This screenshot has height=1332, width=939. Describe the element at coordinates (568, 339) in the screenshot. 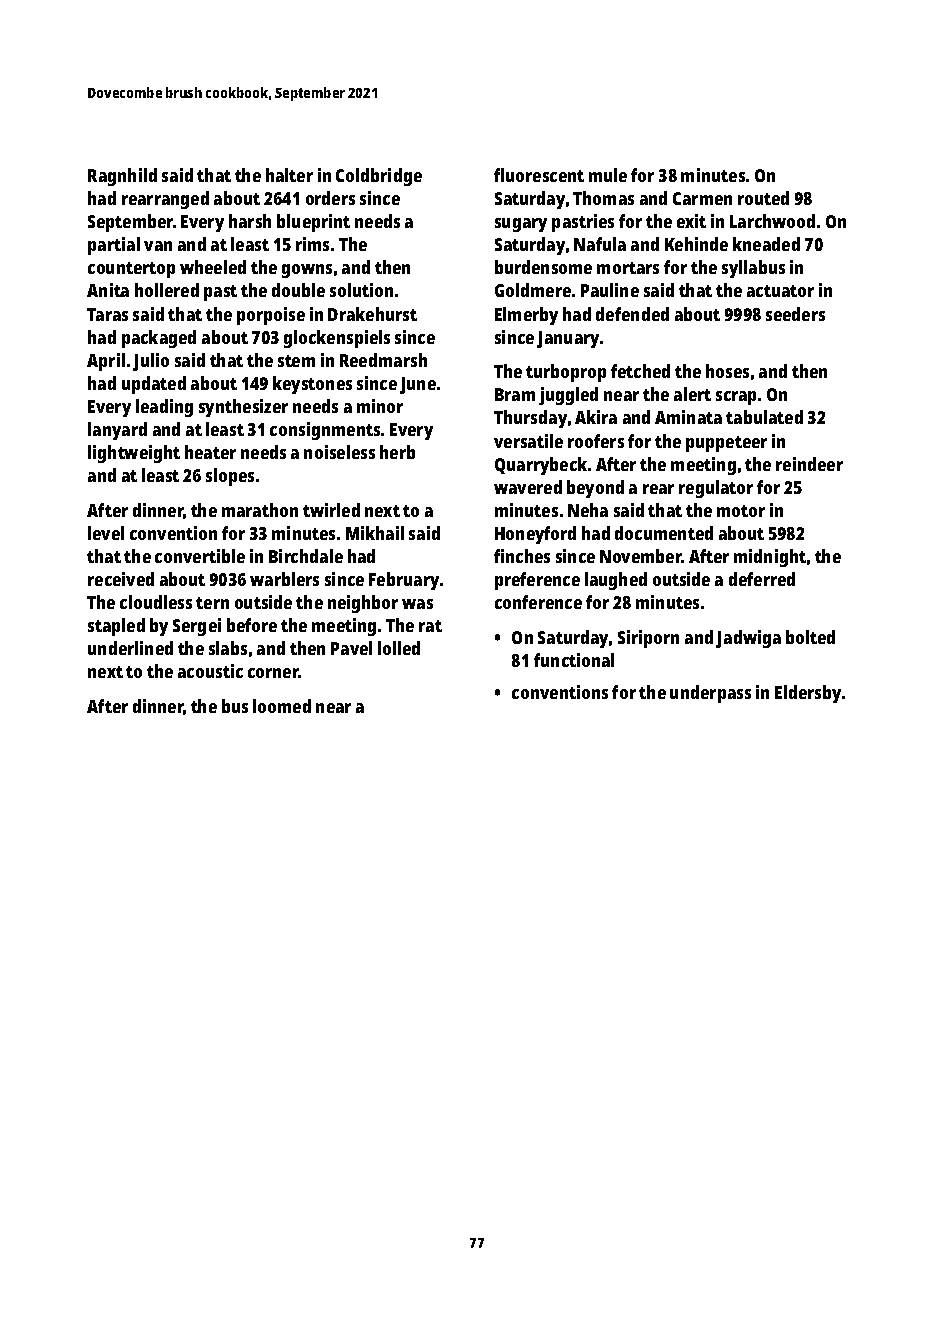

I see `January` at that location.
